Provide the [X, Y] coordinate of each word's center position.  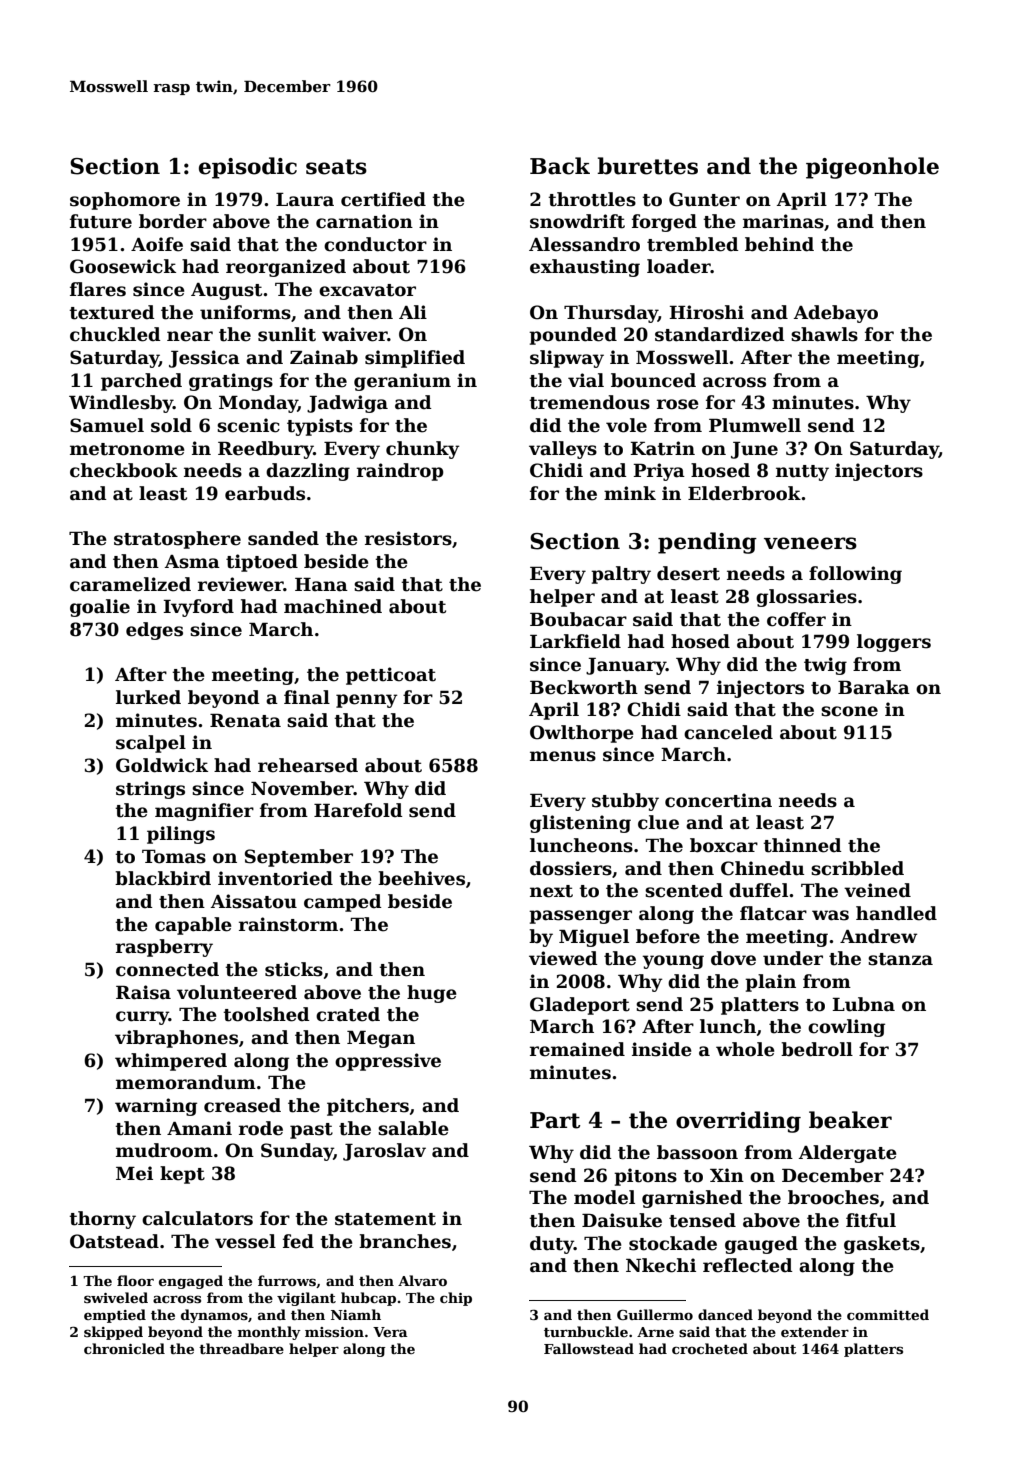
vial [586, 380]
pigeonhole [872, 168]
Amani [199, 1128]
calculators [197, 1218]
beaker [850, 1120]
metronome [127, 449]
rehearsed [308, 765]
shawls [824, 334]
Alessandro [584, 244]
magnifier [204, 812]
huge [432, 994]
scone [849, 711]
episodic [248, 168]
